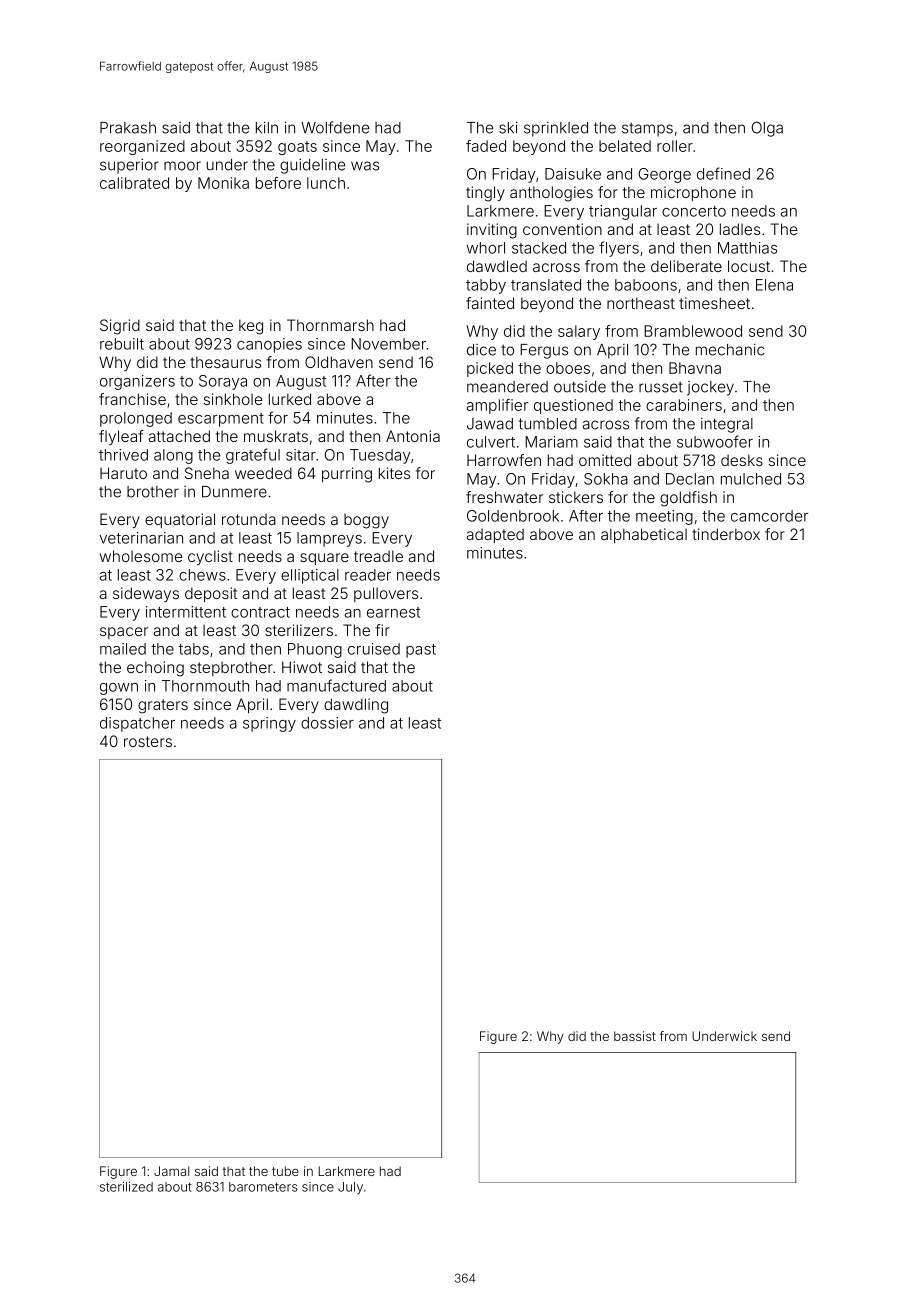 Image resolution: width=908 pixels, height=1316 pixels. Describe the element at coordinates (350, 1188) in the document. I see `July` at that location.
